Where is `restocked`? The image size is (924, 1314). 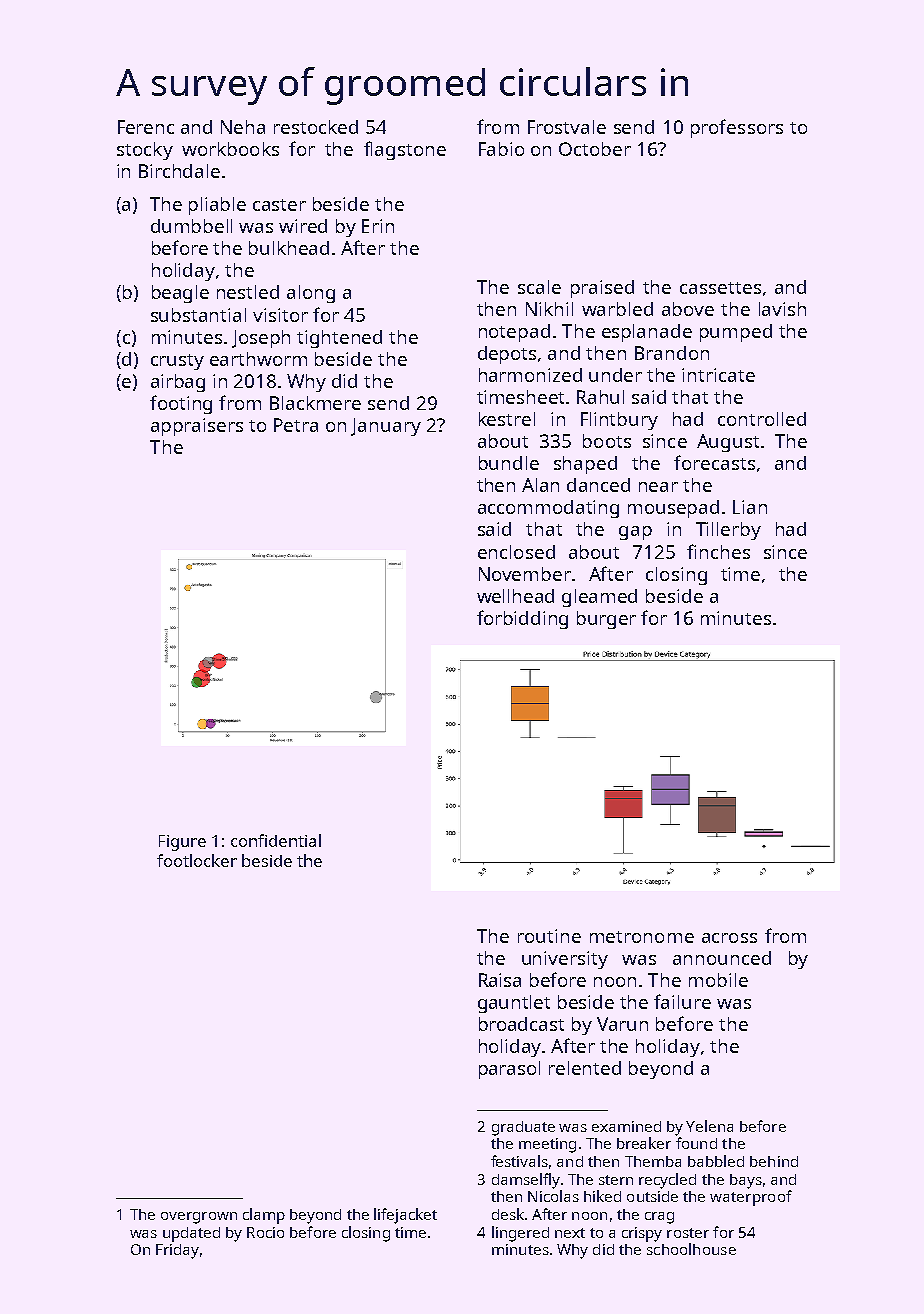 restocked is located at coordinates (316, 127).
